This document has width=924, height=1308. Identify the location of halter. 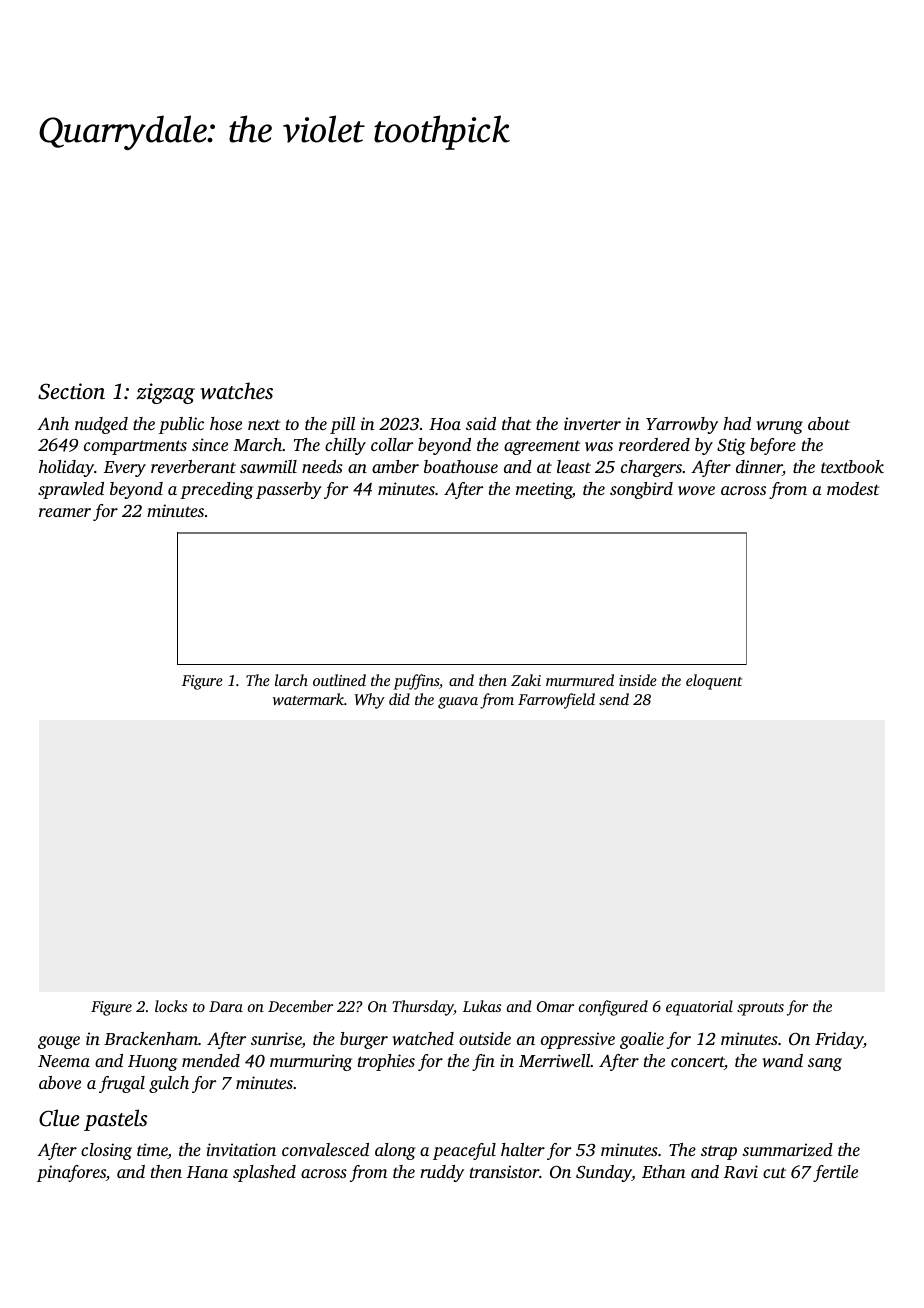
(523, 1149).
